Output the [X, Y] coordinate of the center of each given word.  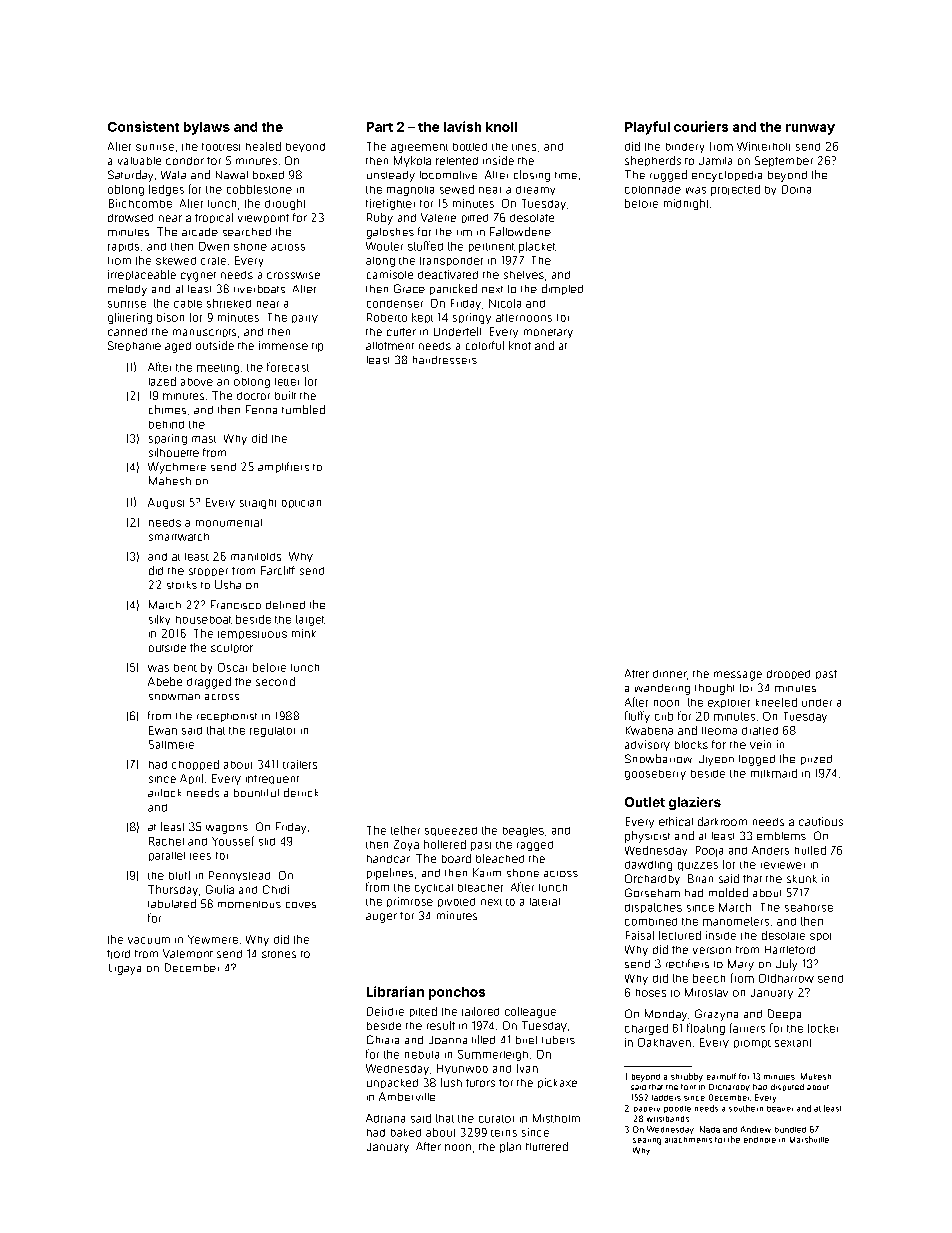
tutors [480, 1083]
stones [279, 954]
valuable [139, 161]
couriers [701, 126]
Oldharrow [786, 978]
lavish [462, 126]
